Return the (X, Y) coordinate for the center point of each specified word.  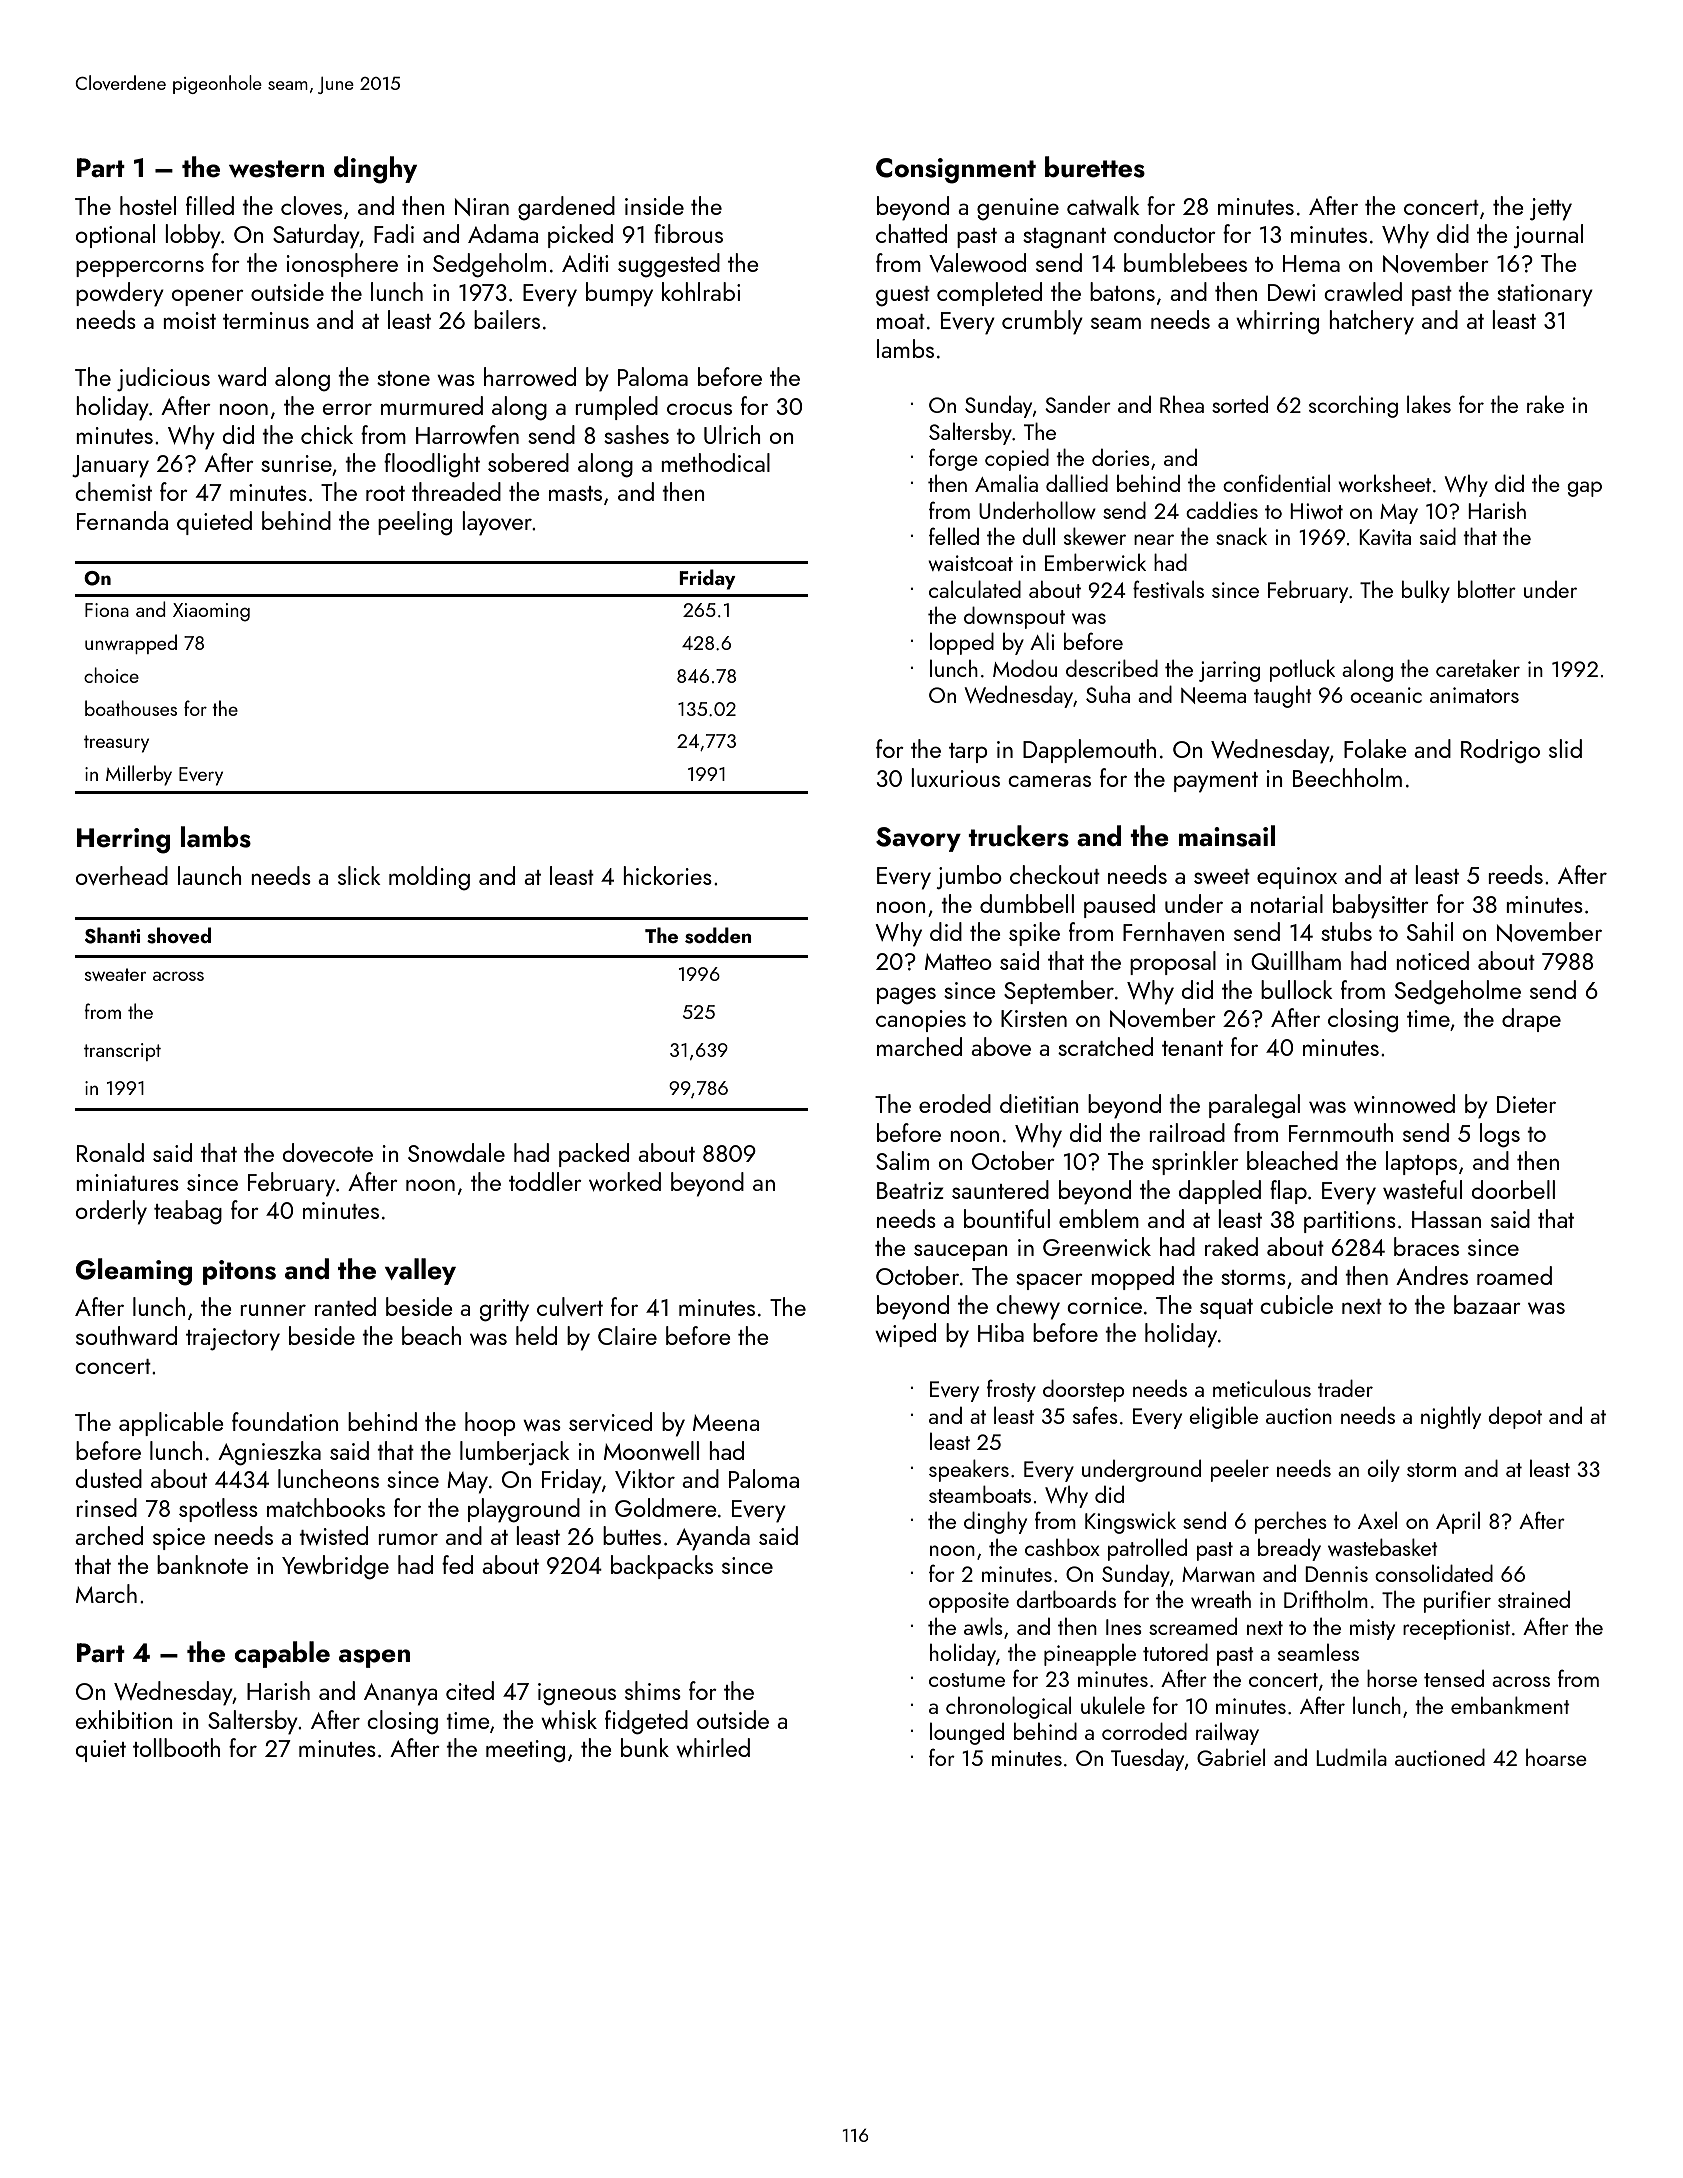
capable (282, 1654)
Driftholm (1326, 1599)
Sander (1078, 404)
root (385, 493)
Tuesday (1147, 1760)
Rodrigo (1500, 751)
